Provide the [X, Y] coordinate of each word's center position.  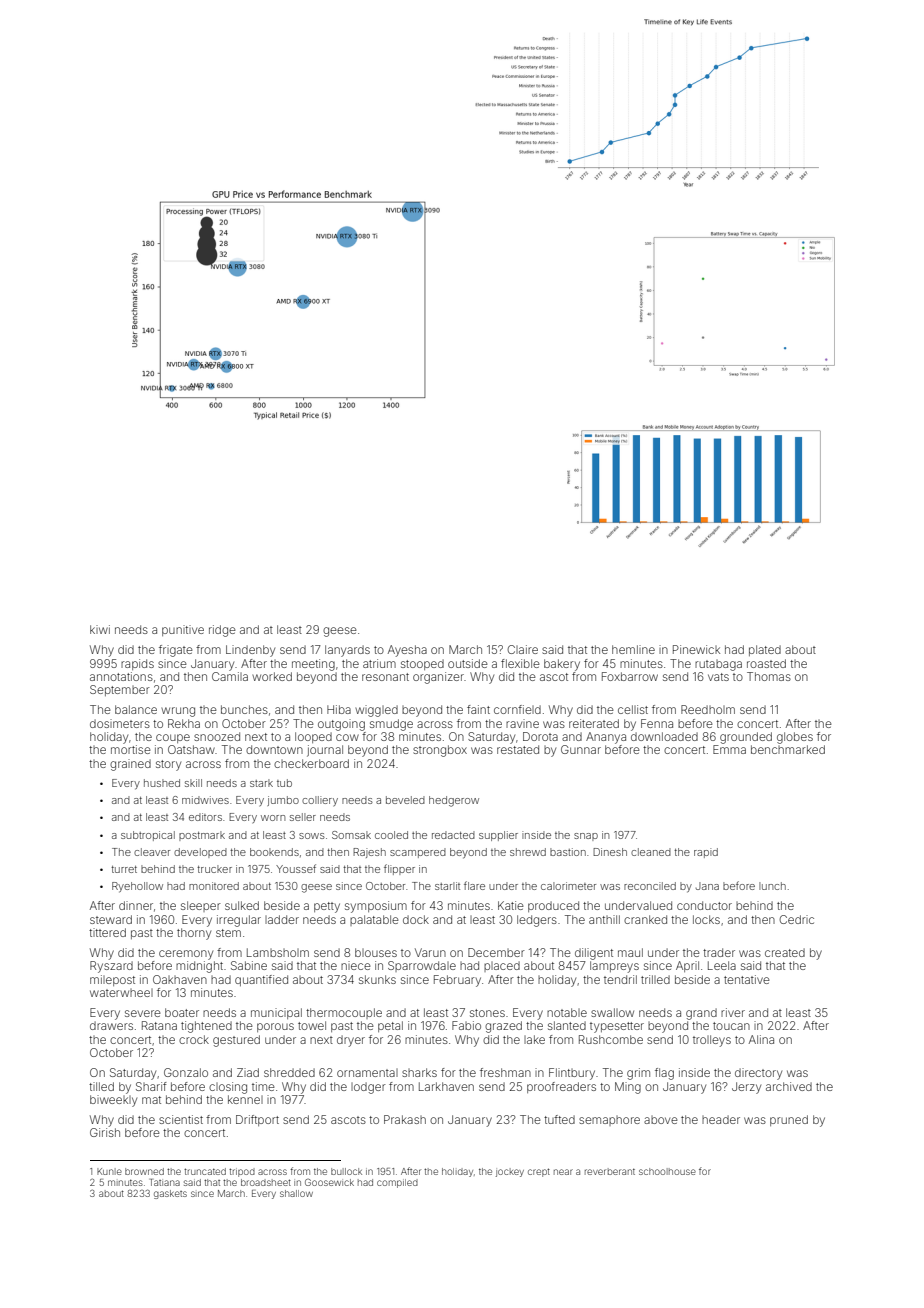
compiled [397, 1183]
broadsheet [266, 1182]
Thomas [769, 676]
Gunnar [581, 749]
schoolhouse [667, 1171]
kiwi [100, 629]
